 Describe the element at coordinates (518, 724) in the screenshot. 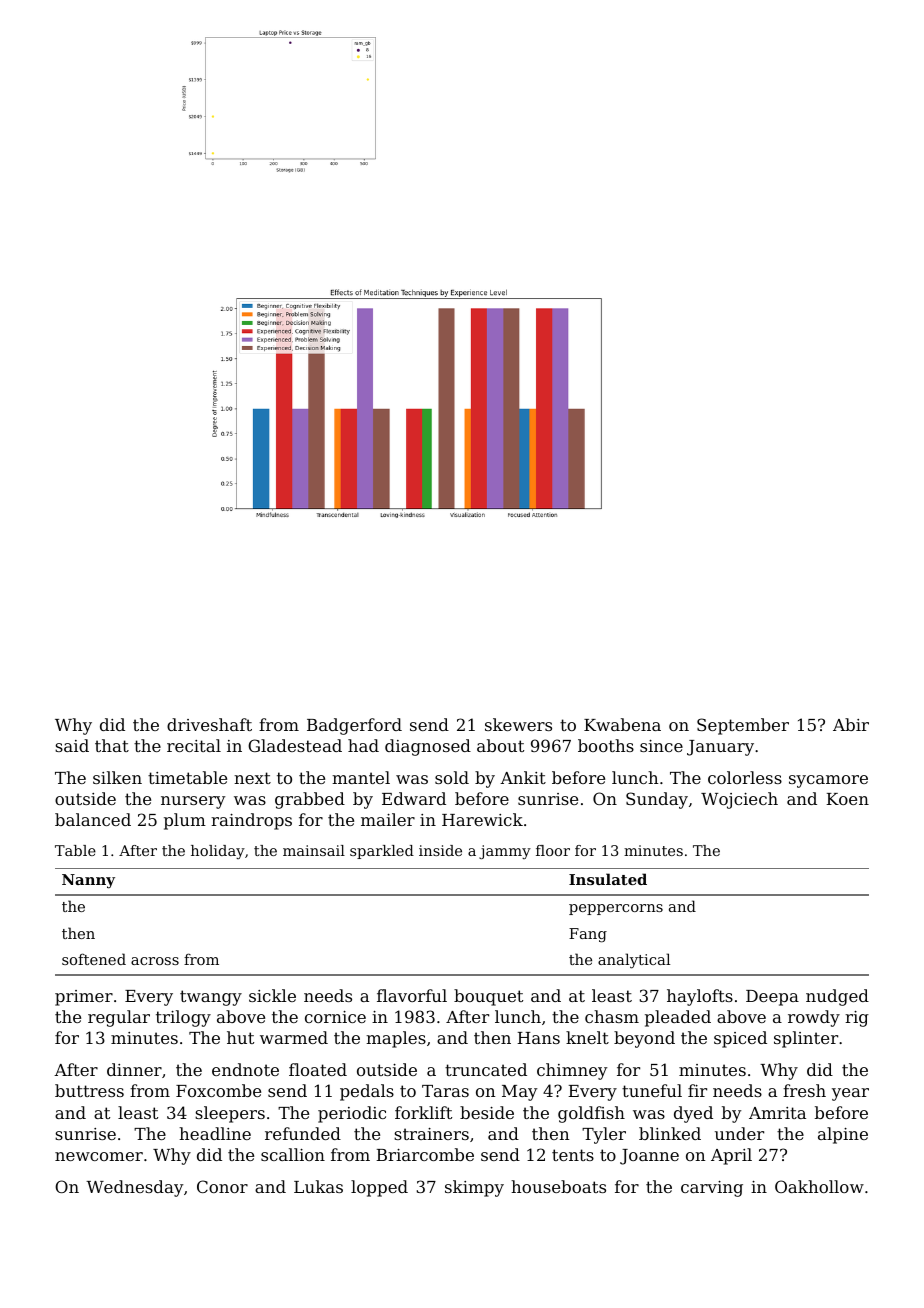

I see `skewers` at that location.
